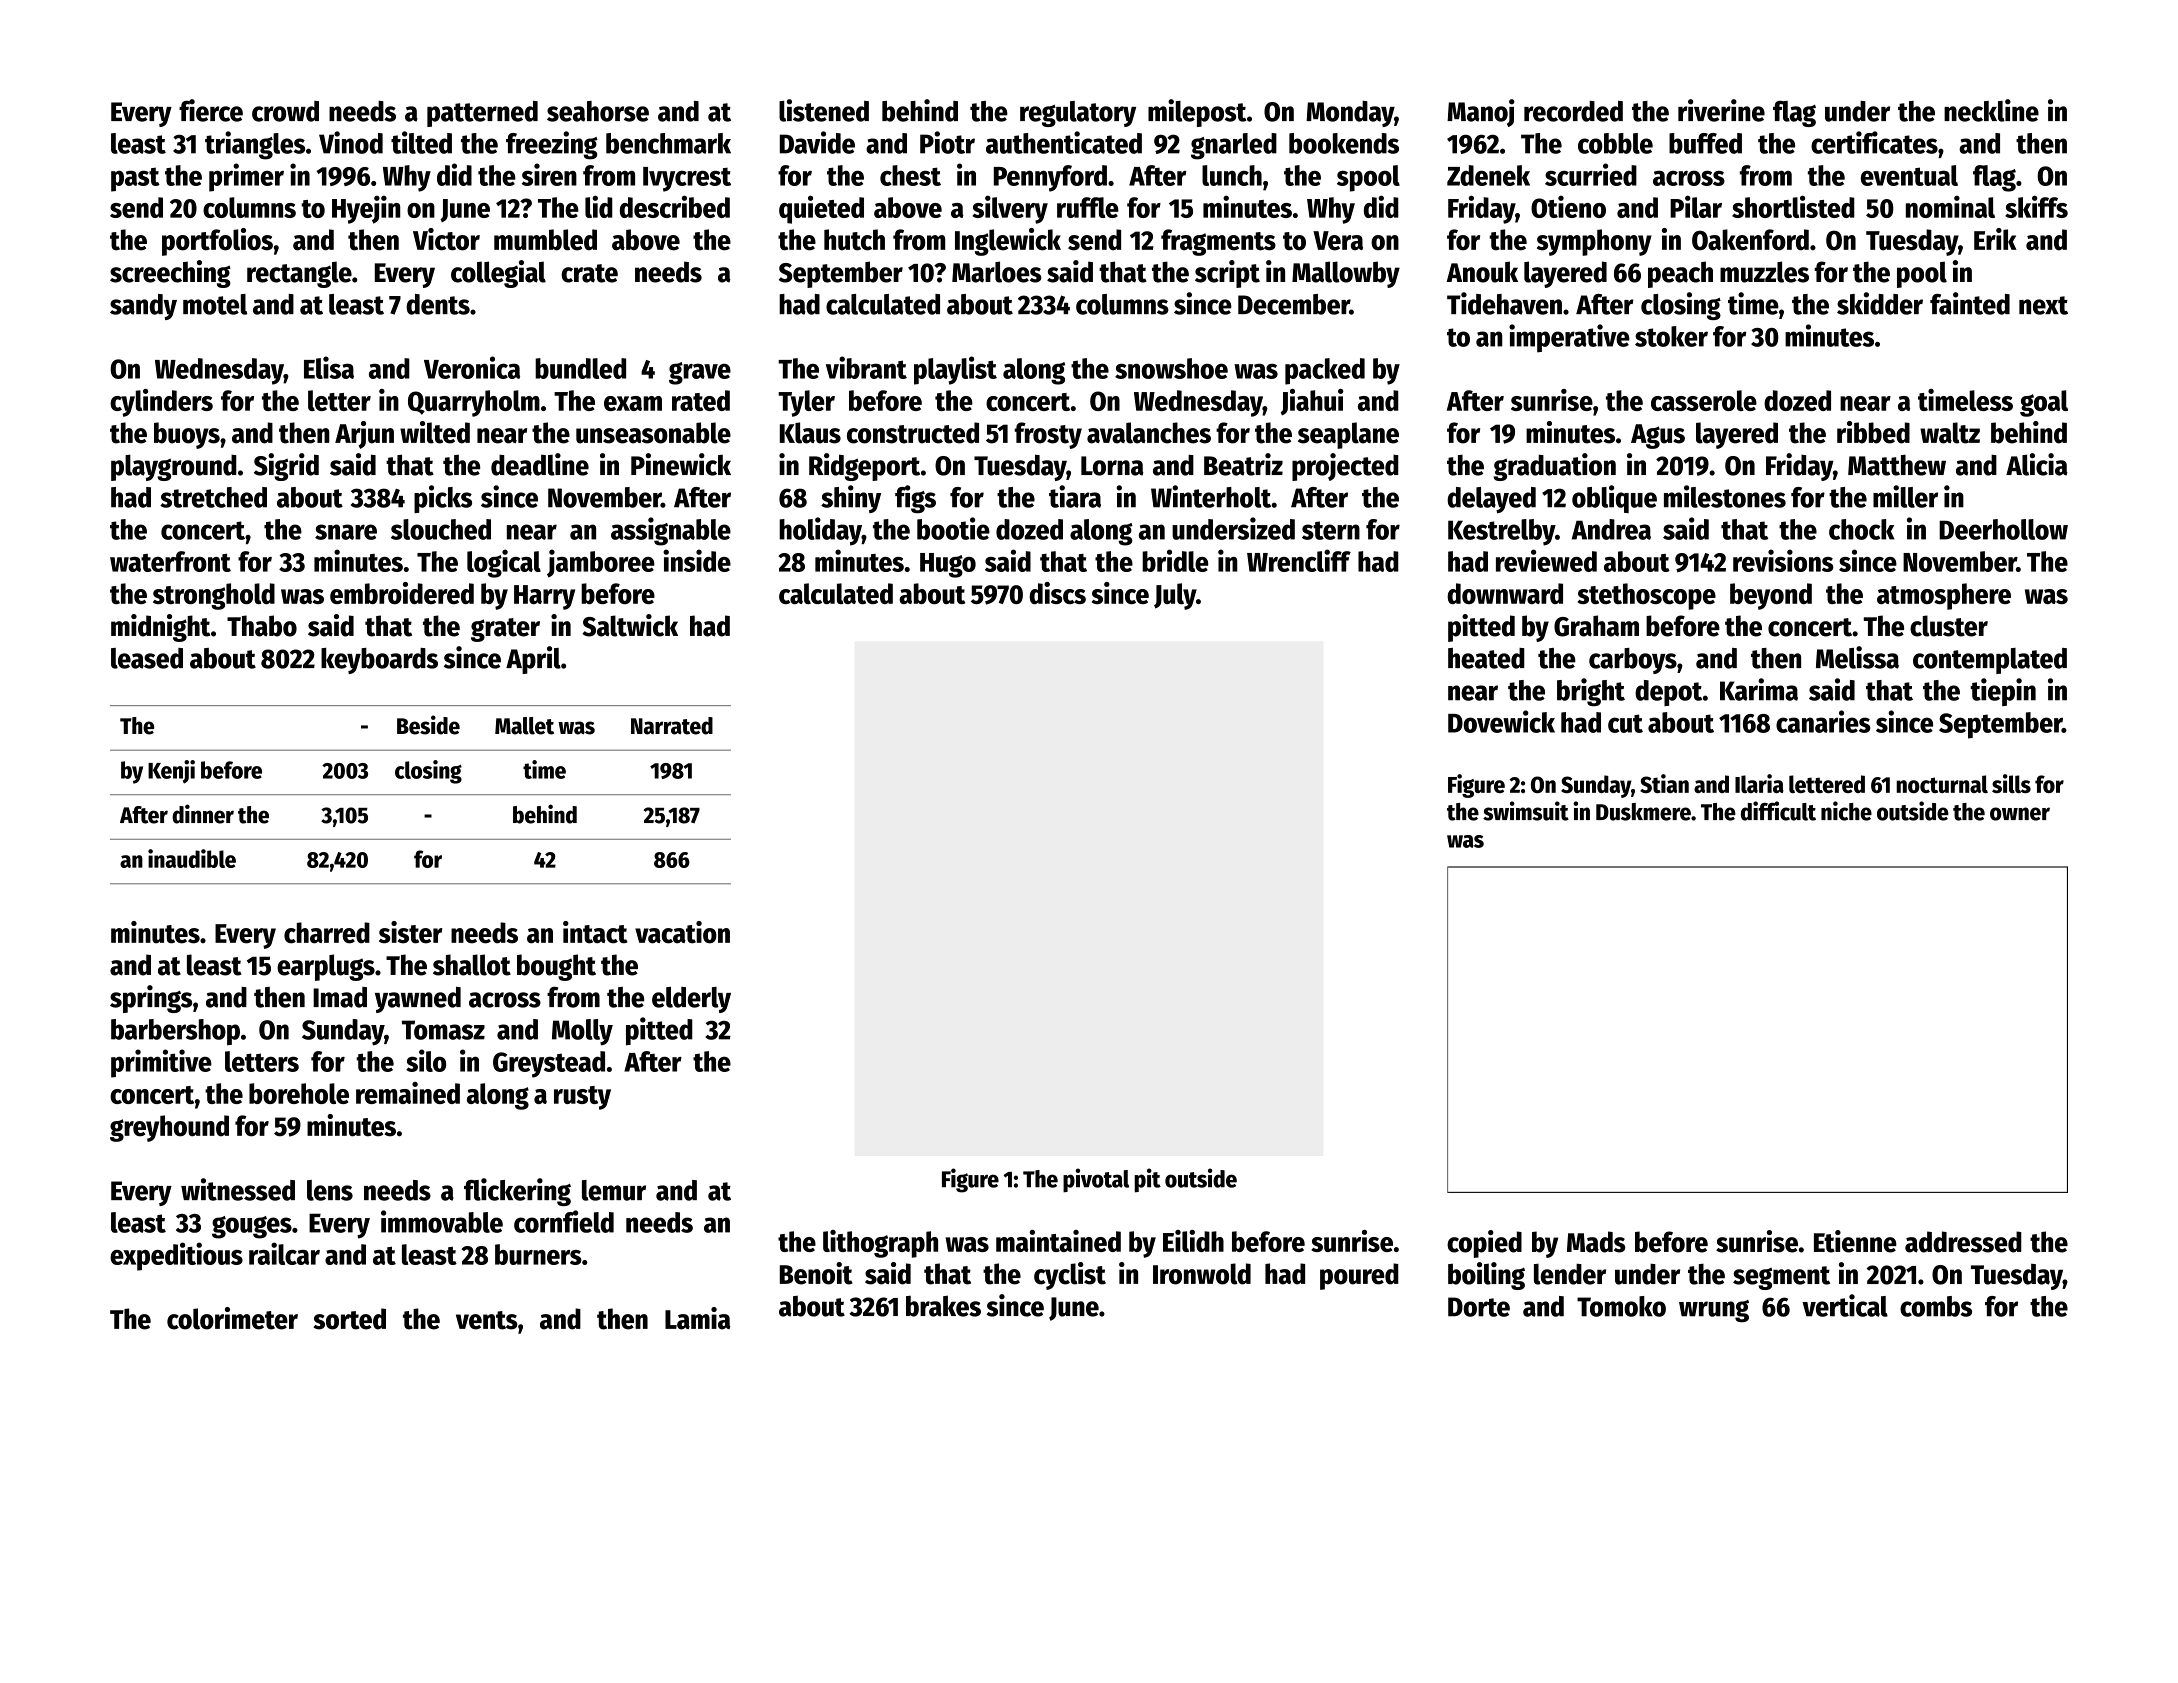 This screenshot has width=2178, height=1683. Describe the element at coordinates (438, 304) in the screenshot. I see `dents` at that location.
